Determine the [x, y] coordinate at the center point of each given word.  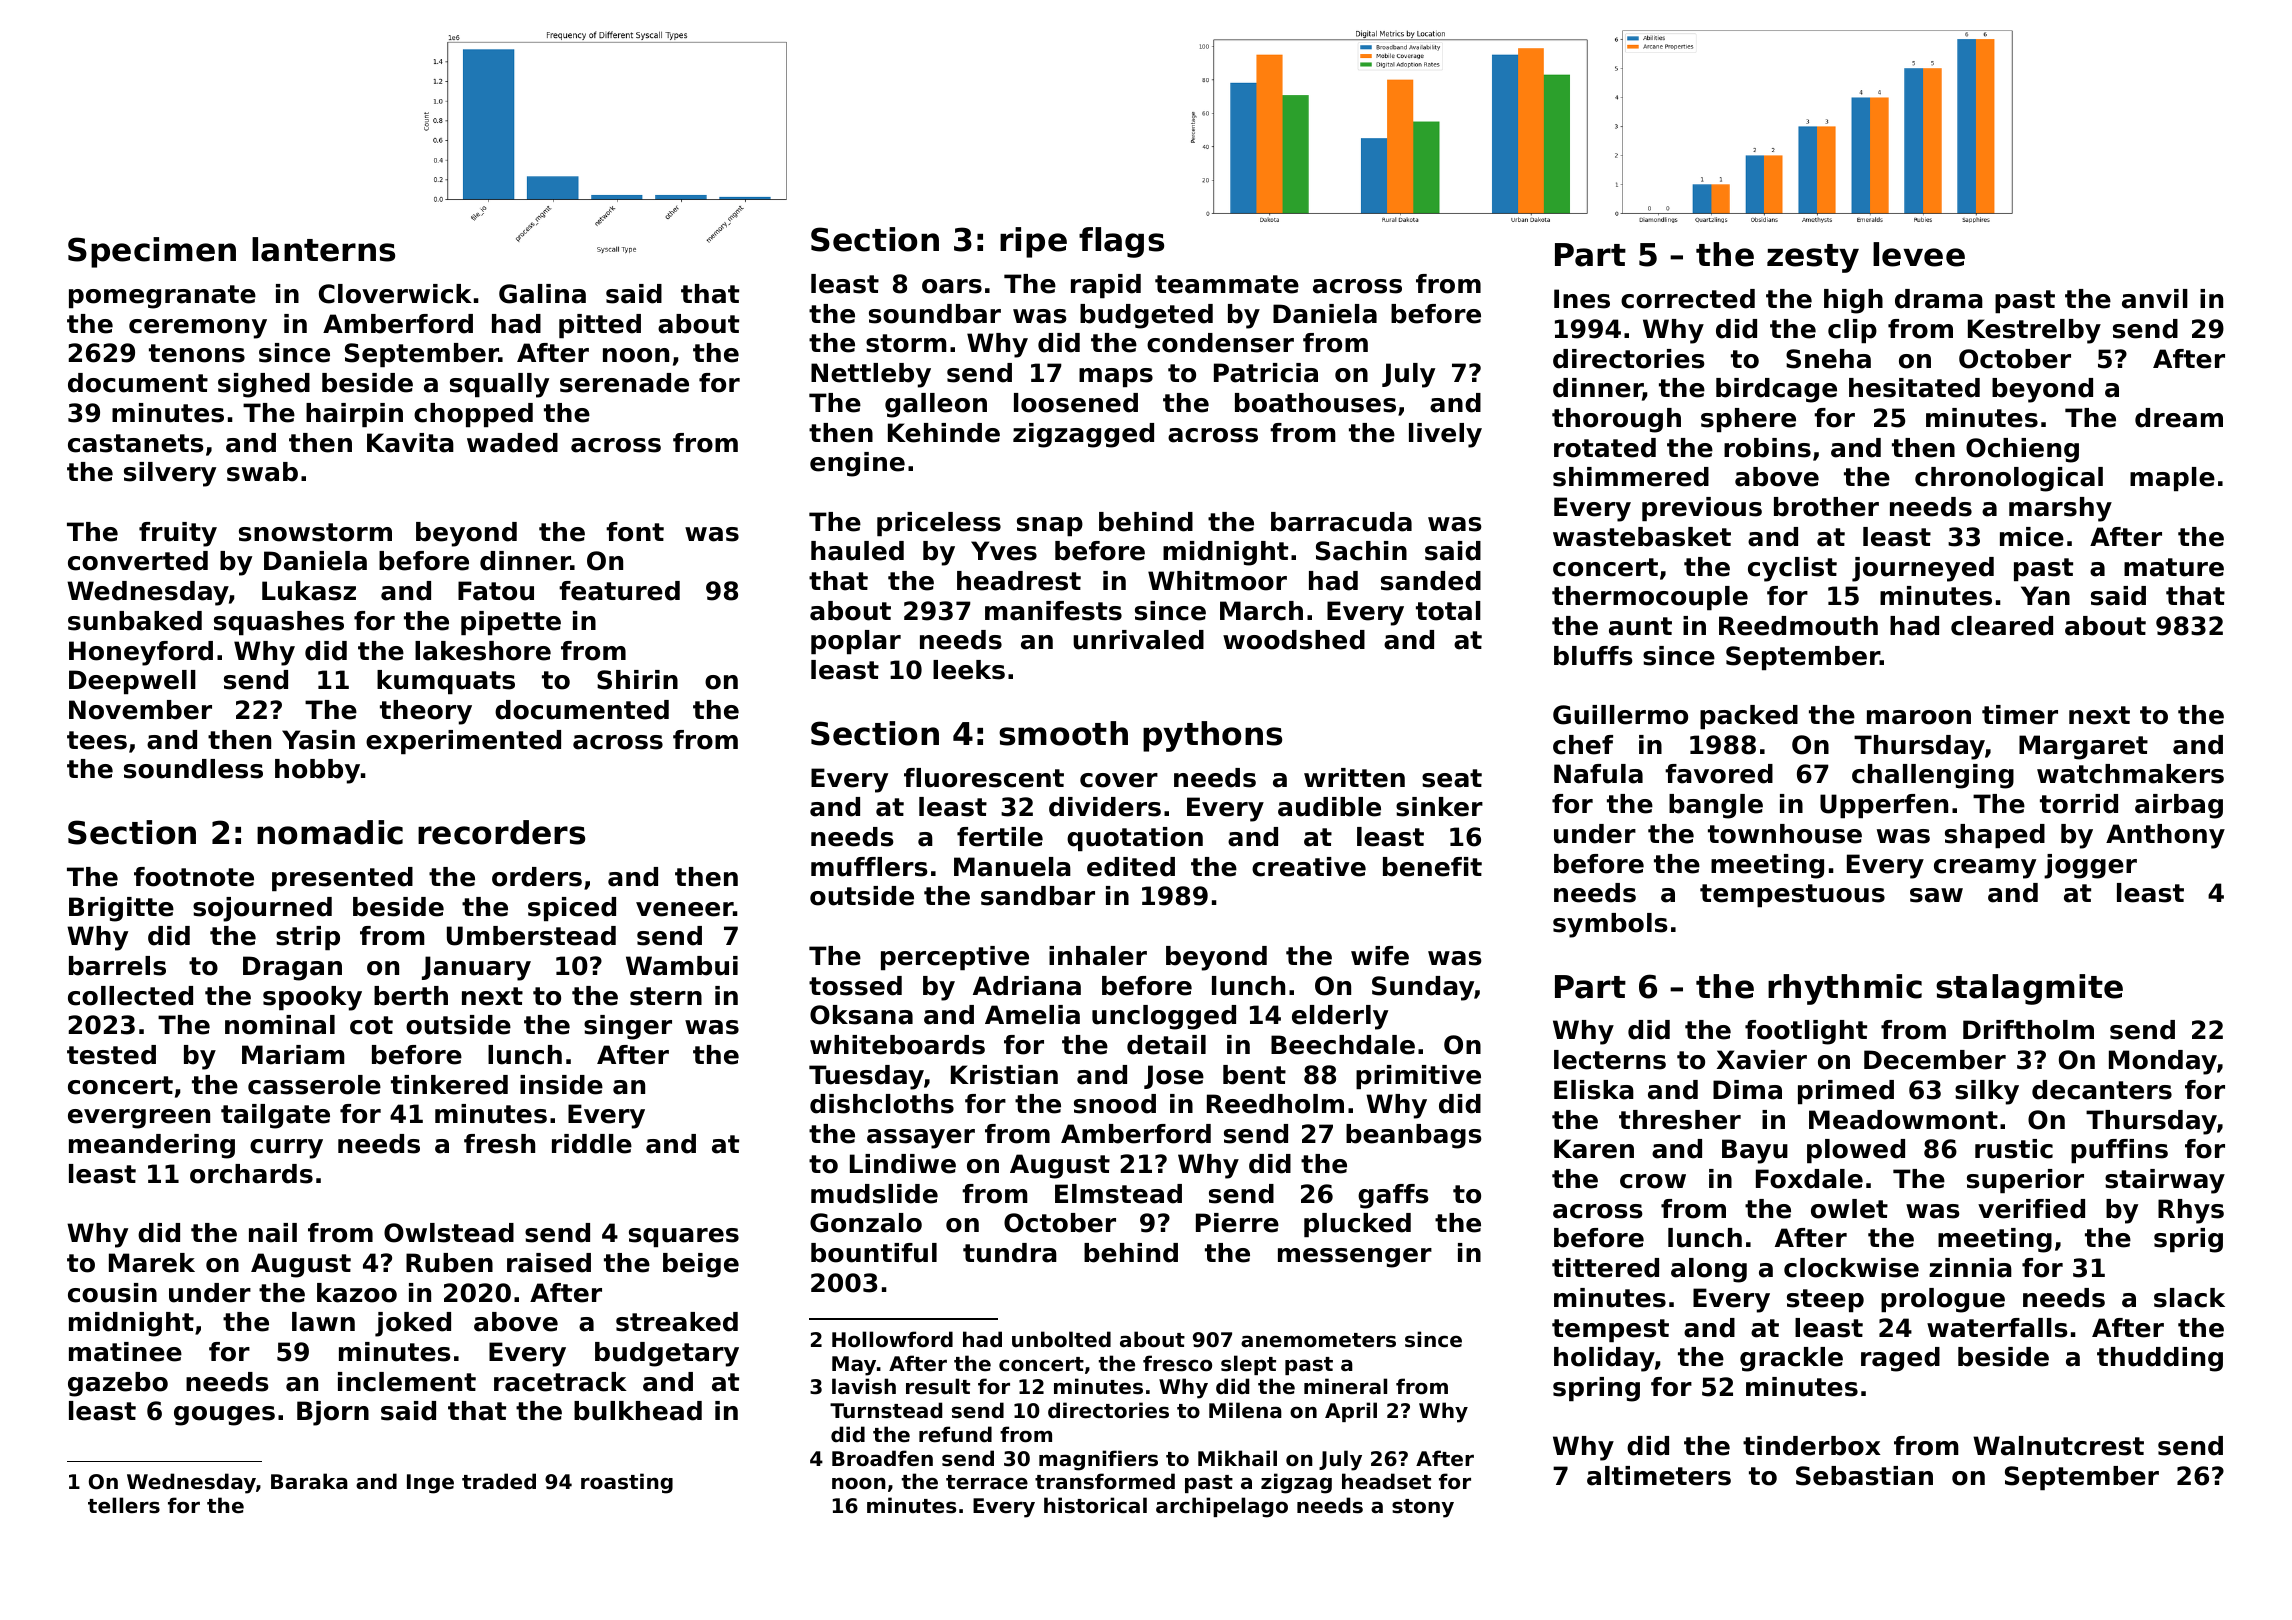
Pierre [1237, 1223]
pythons [1212, 736]
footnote [194, 877]
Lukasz [309, 591]
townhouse [1785, 834]
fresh [499, 1144]
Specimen [152, 252]
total [1448, 611]
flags [1121, 242]
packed [1749, 717]
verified [2031, 1209]
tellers [124, 1505]
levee [1919, 254]
